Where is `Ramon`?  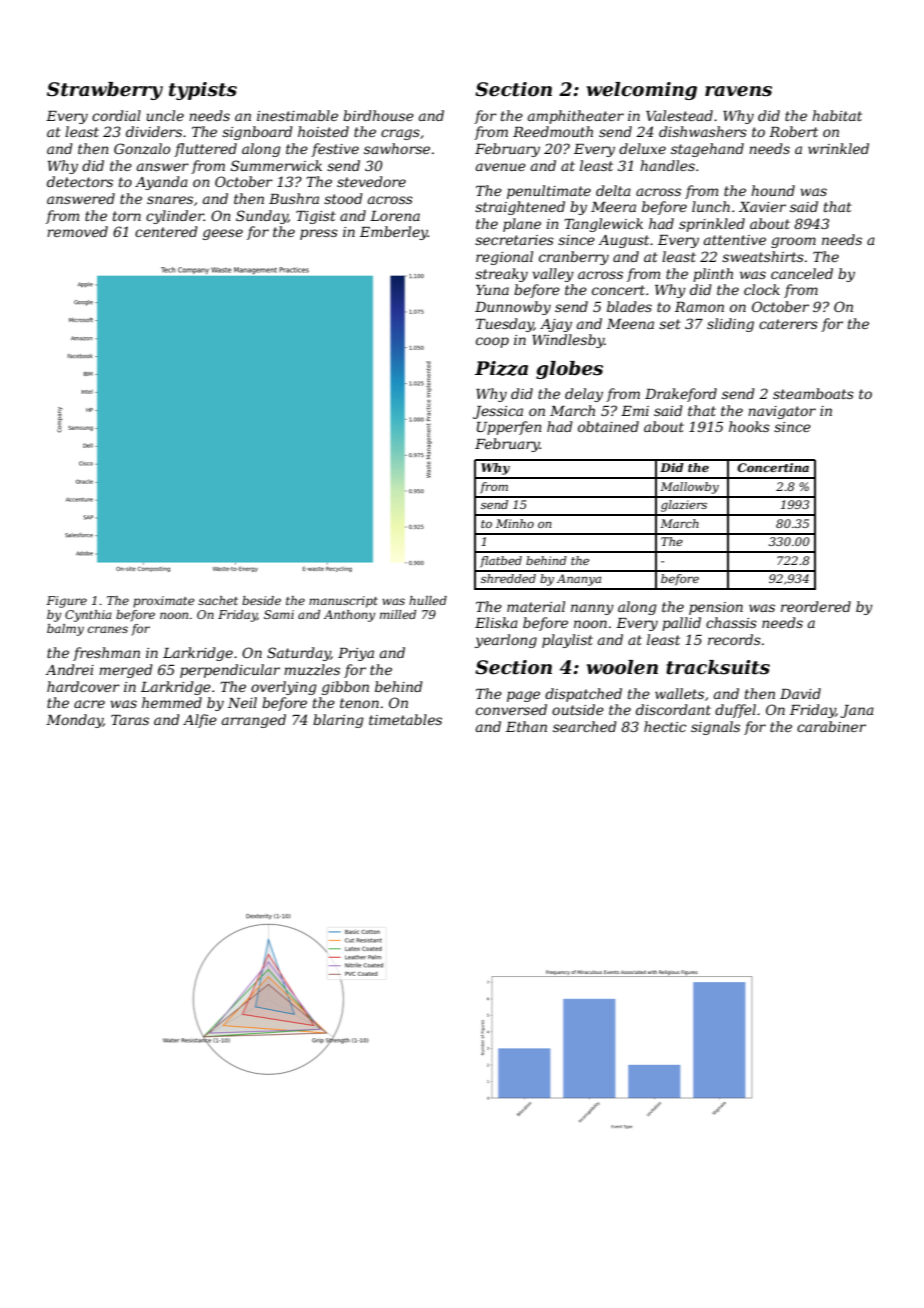 Ramon is located at coordinates (699, 307).
